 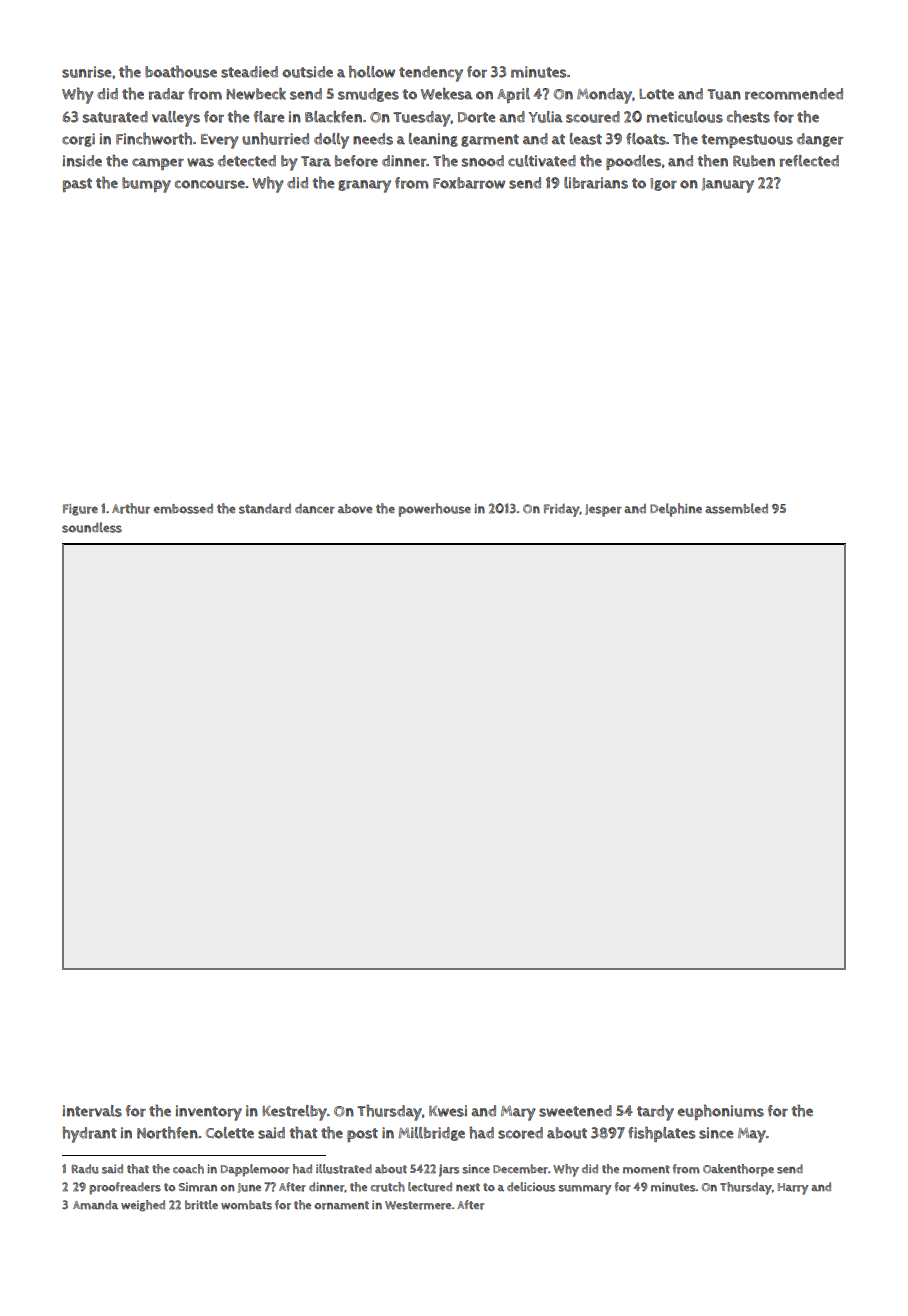 I want to click on Arthur, so click(x=131, y=508).
